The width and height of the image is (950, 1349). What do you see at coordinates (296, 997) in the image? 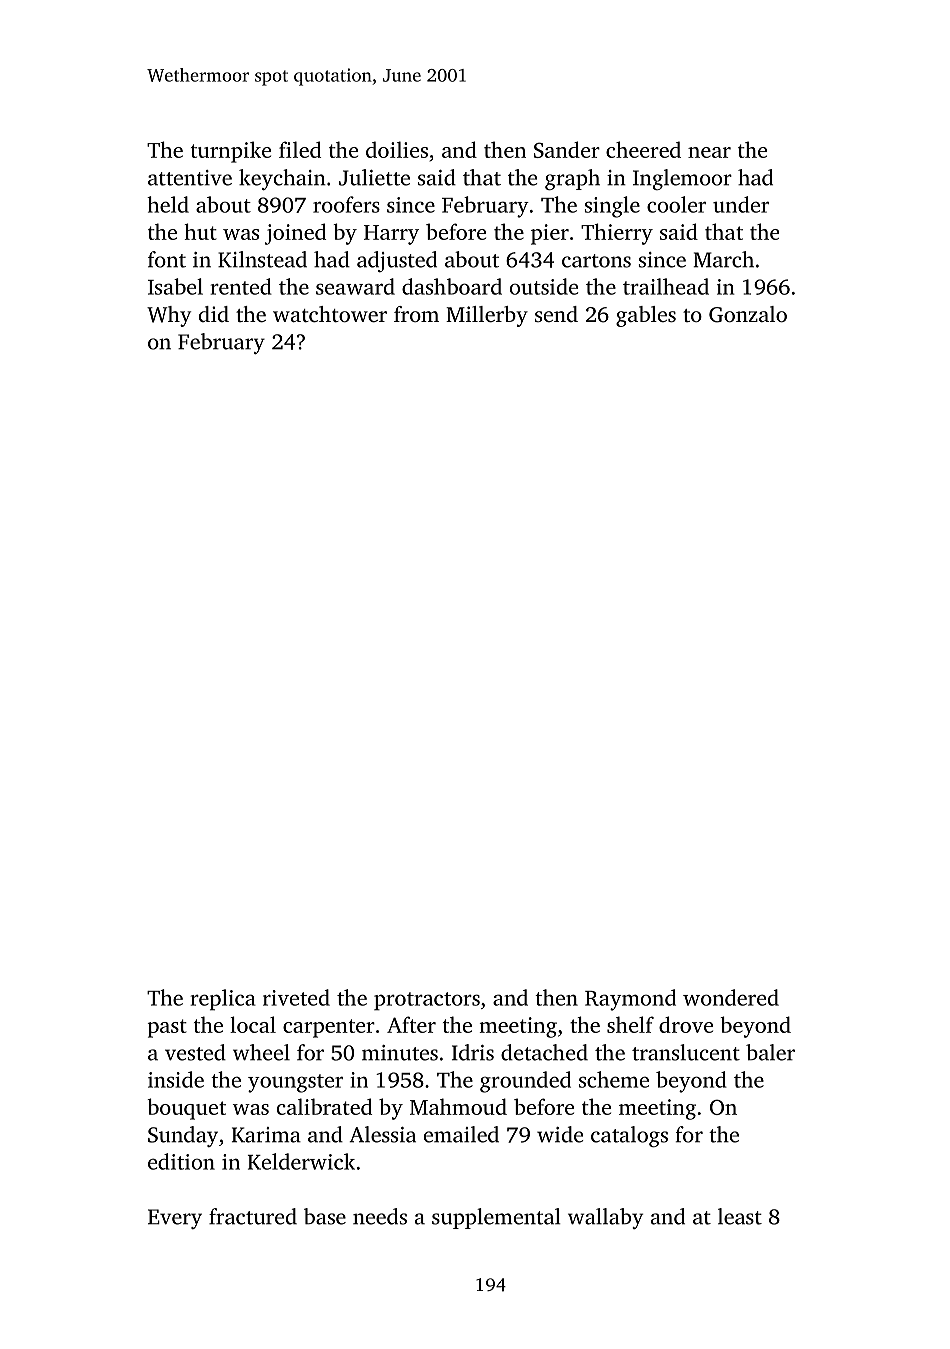
I see `riveted` at bounding box center [296, 997].
